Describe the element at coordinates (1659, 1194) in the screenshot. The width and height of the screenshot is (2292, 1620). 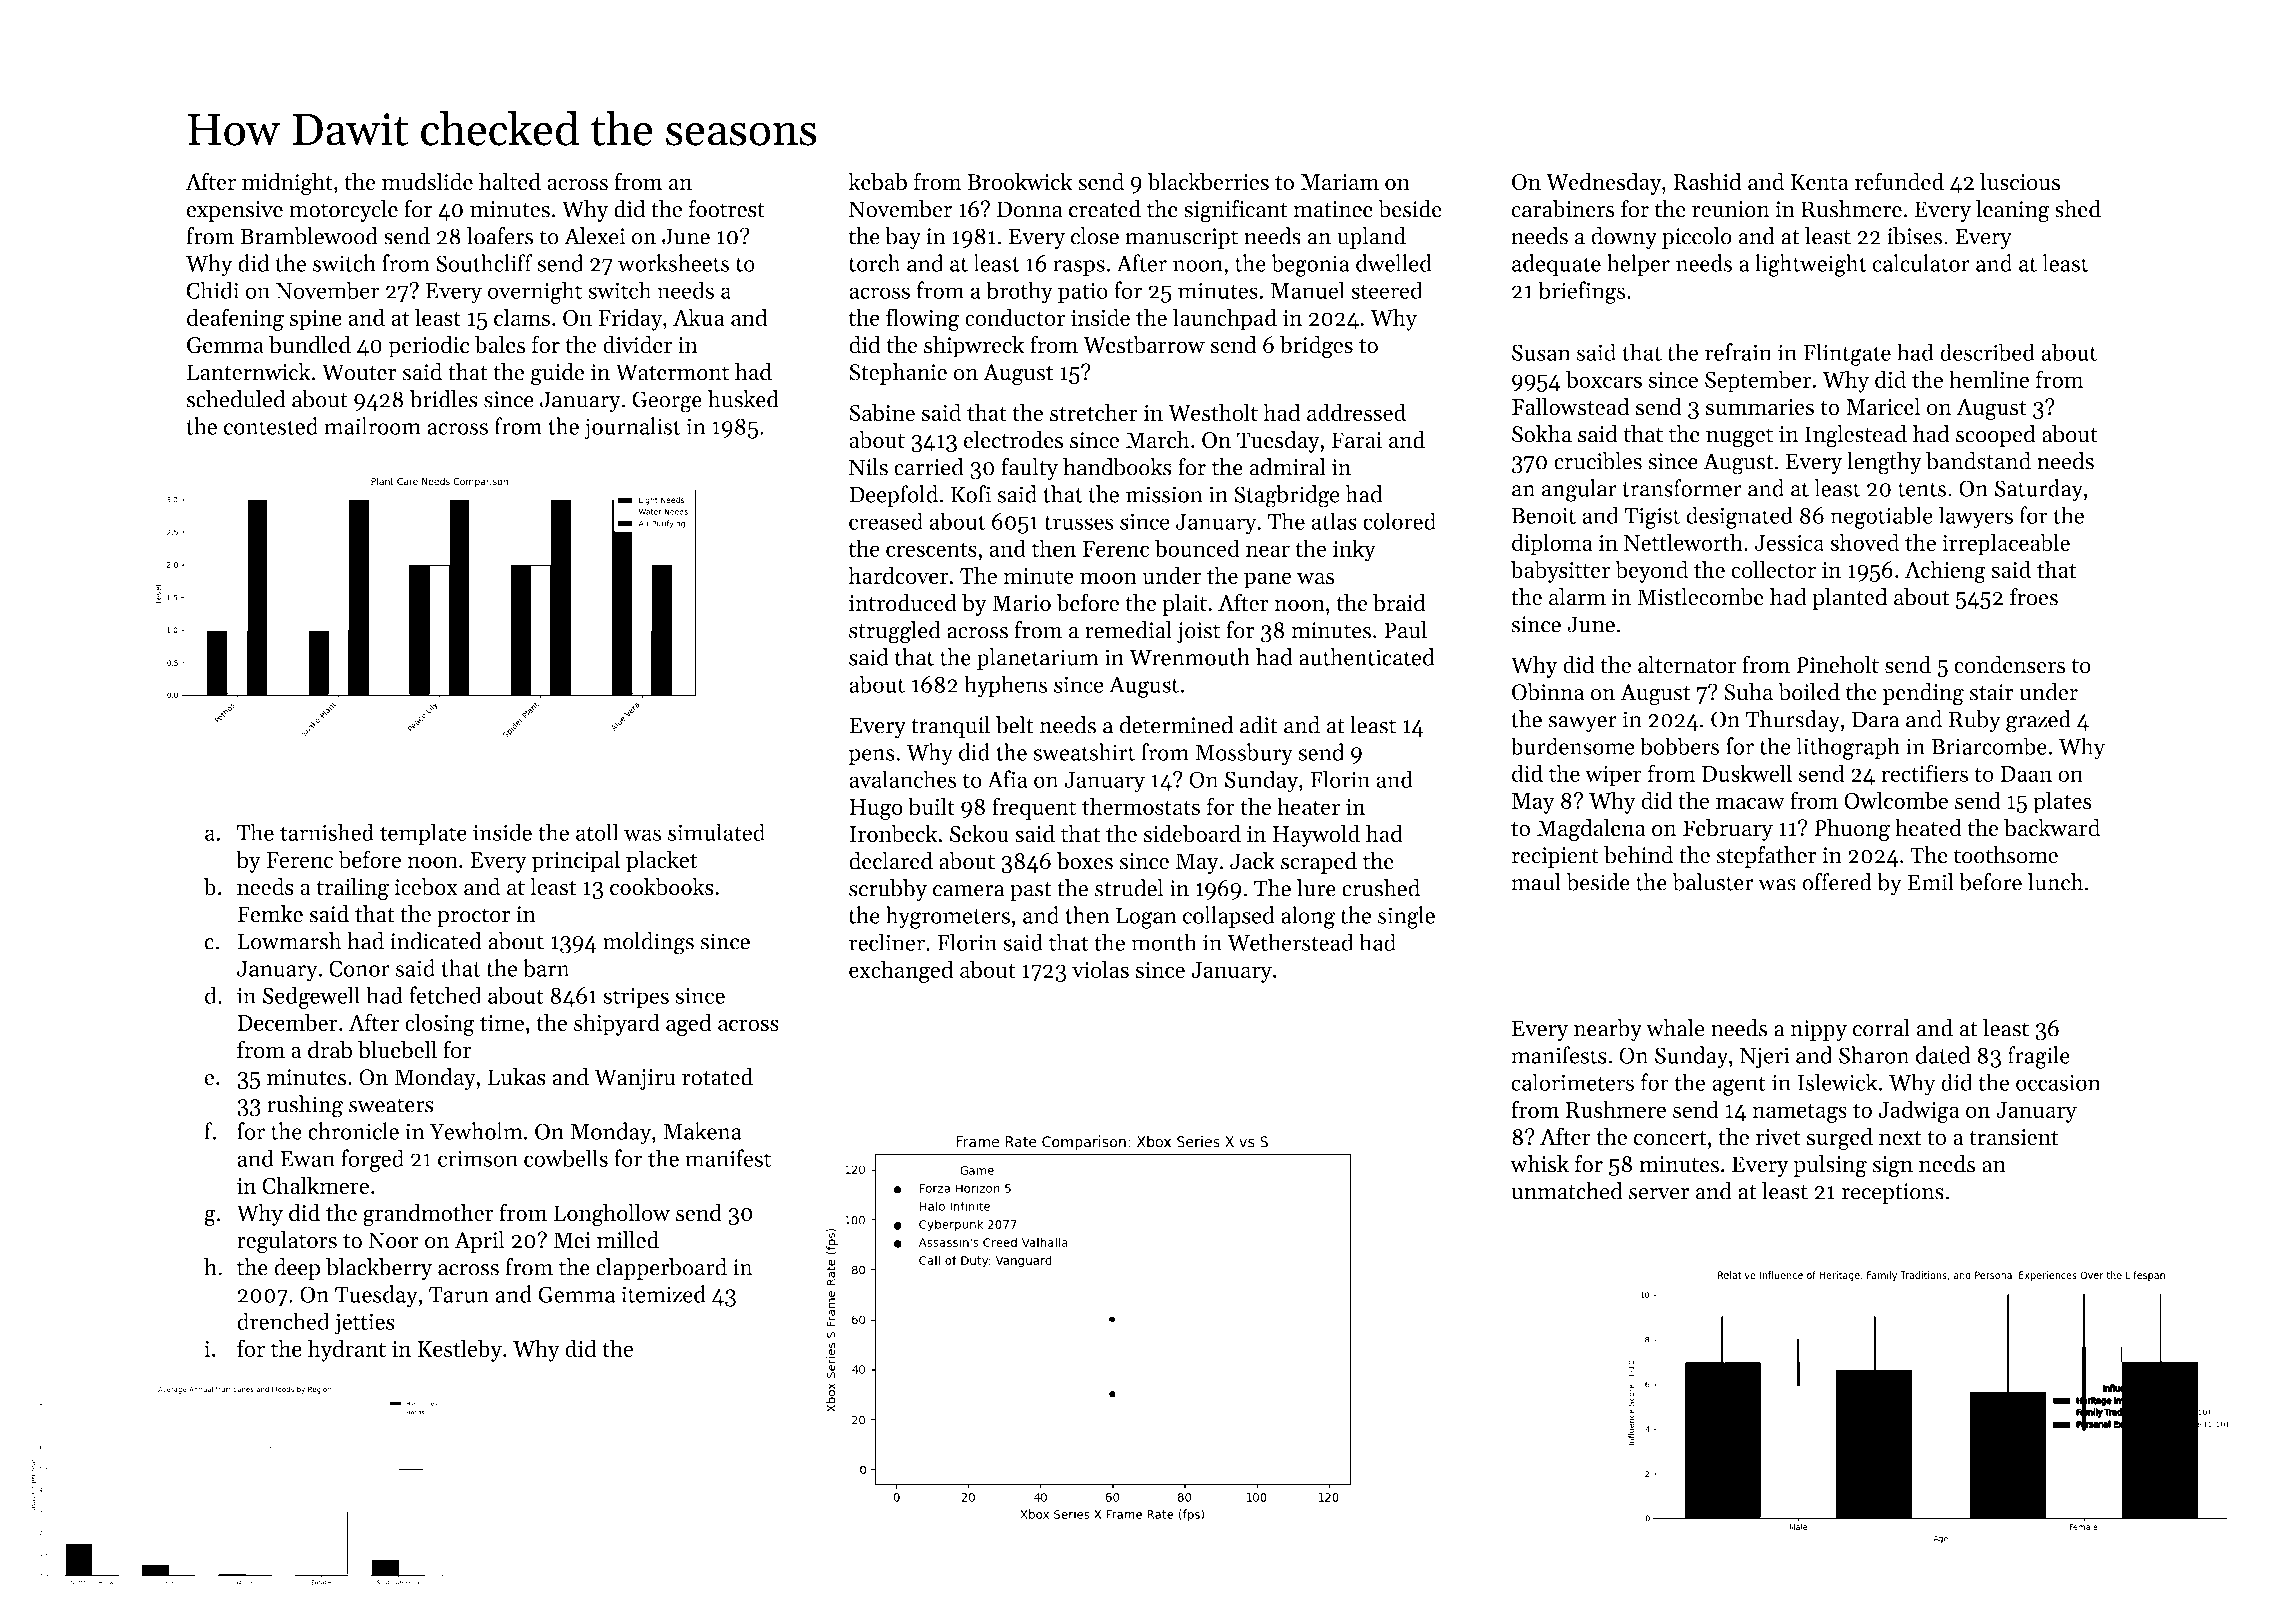
I see `server` at that location.
